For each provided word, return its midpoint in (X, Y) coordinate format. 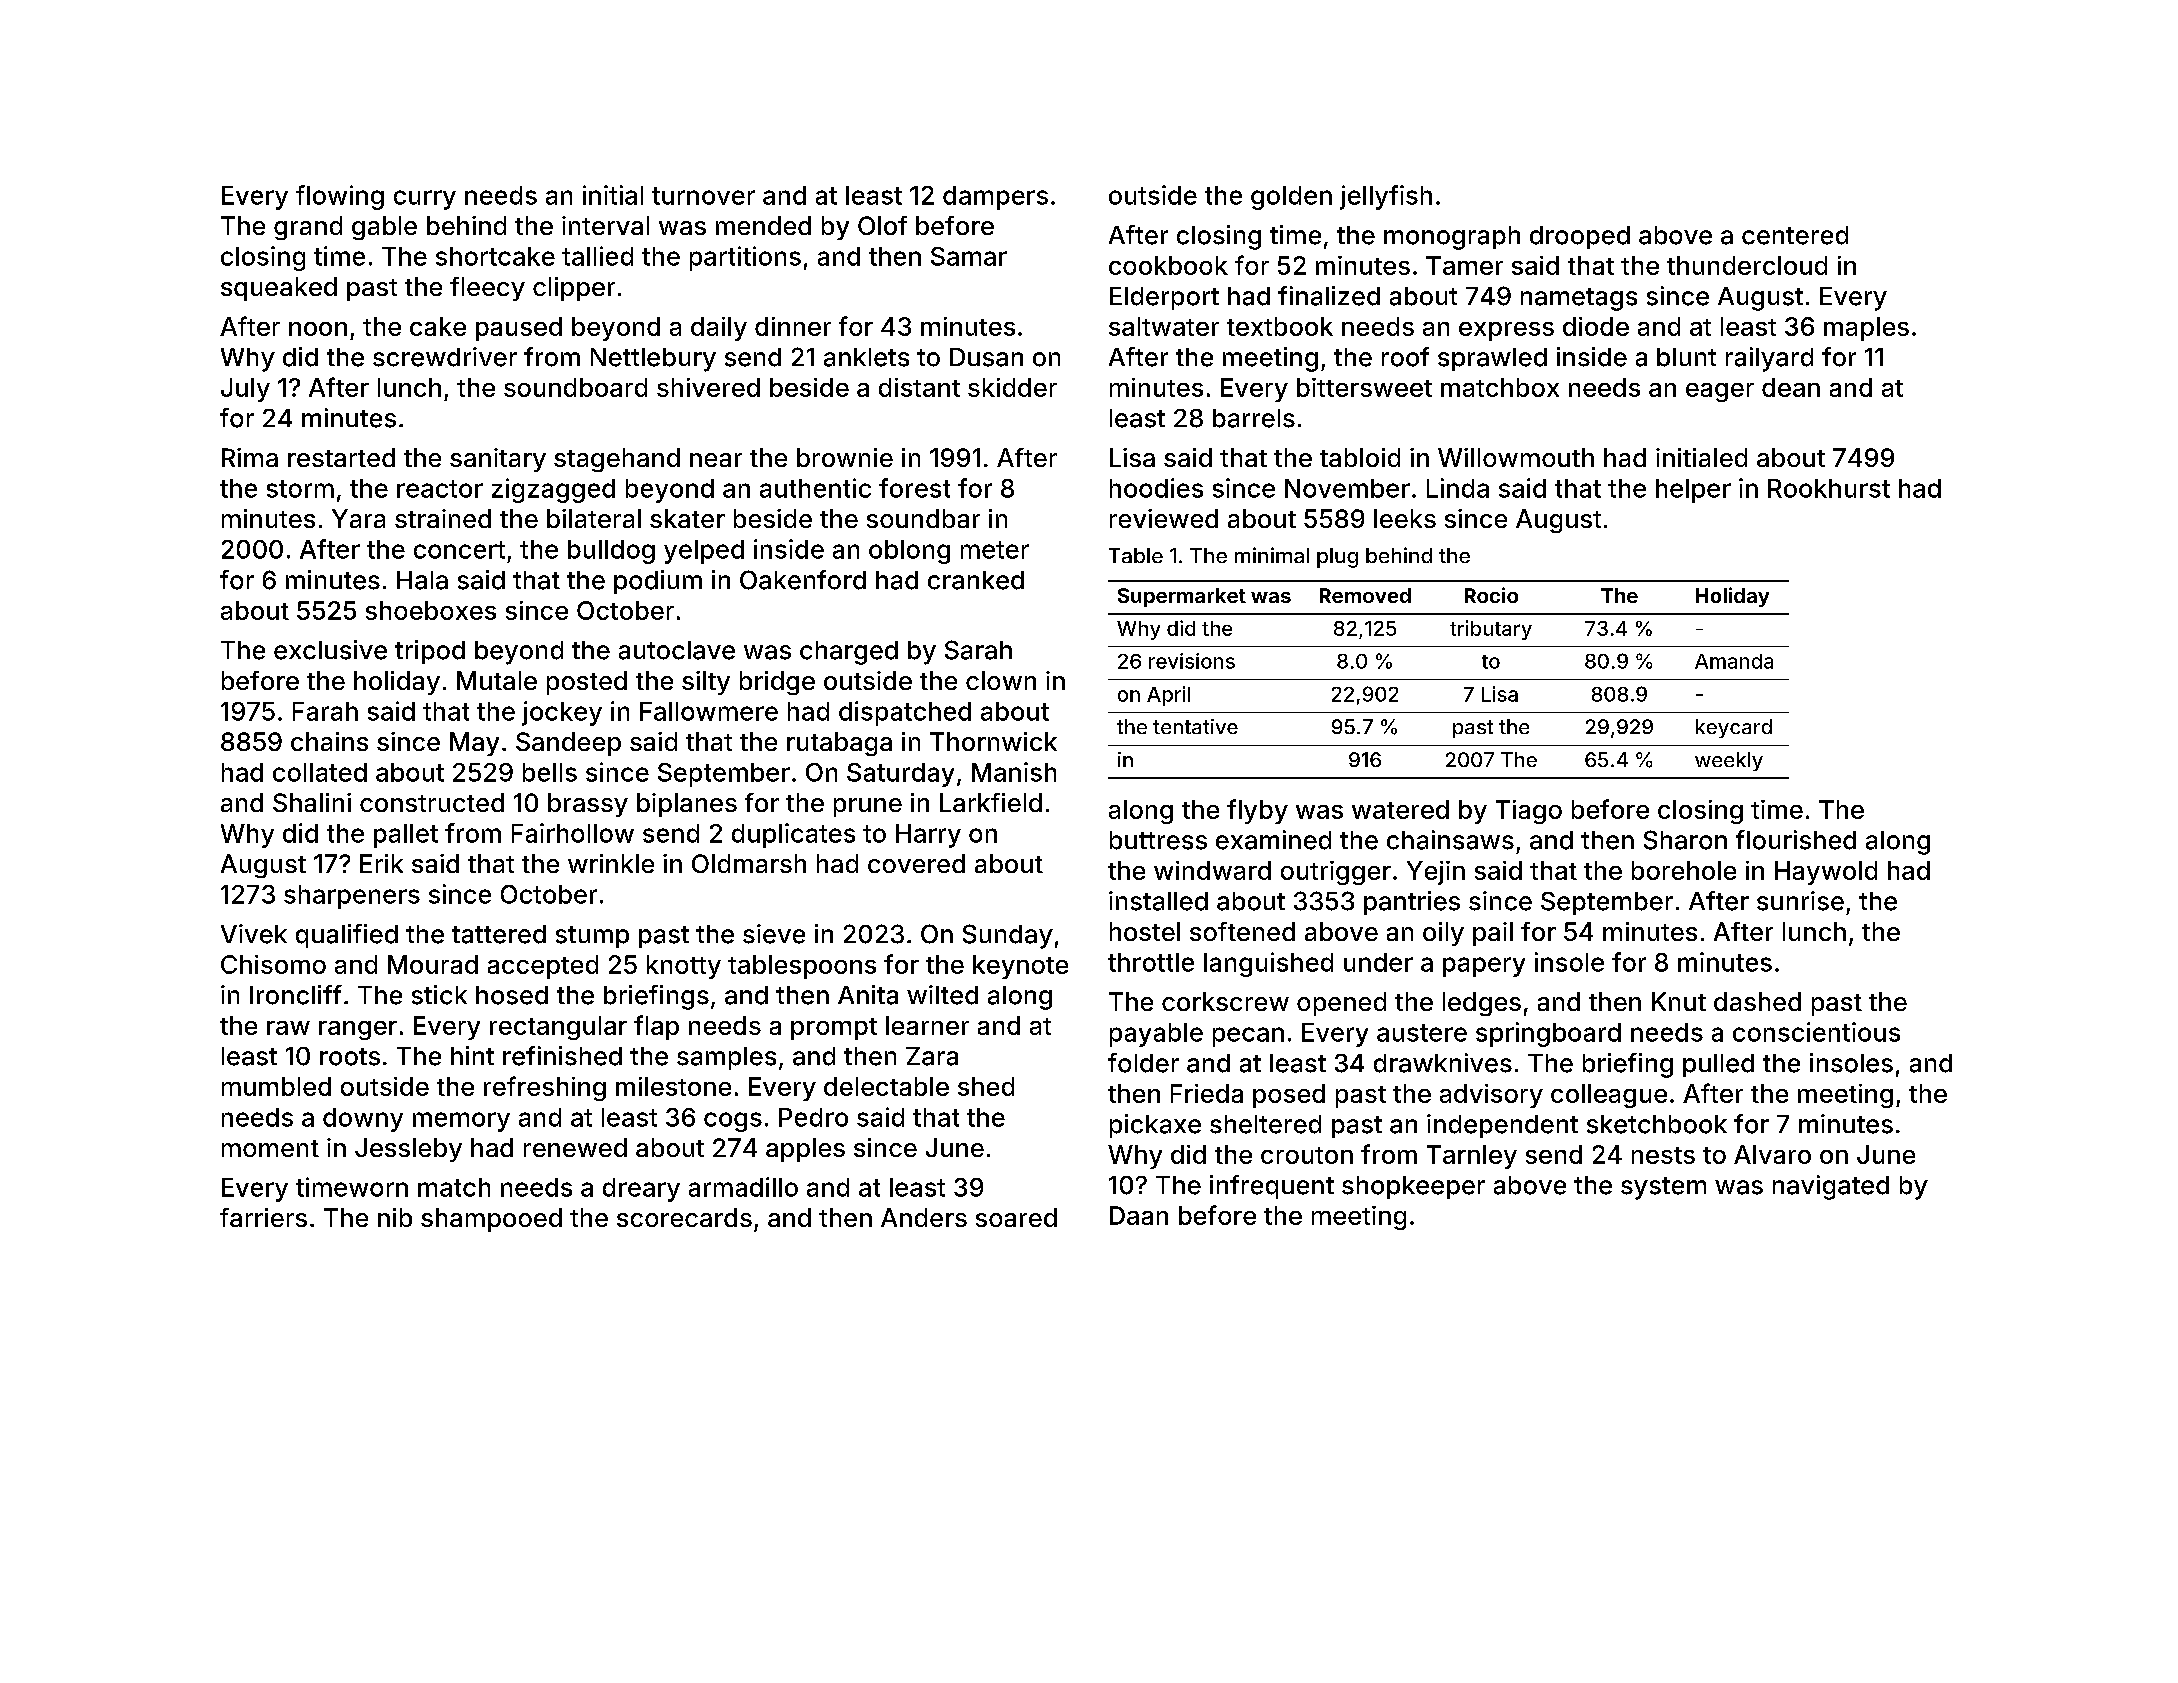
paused (519, 329)
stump (592, 937)
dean (1791, 387)
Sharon (1685, 840)
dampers (995, 198)
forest (914, 488)
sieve (774, 934)
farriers (263, 1217)
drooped (1580, 237)
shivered (708, 387)
